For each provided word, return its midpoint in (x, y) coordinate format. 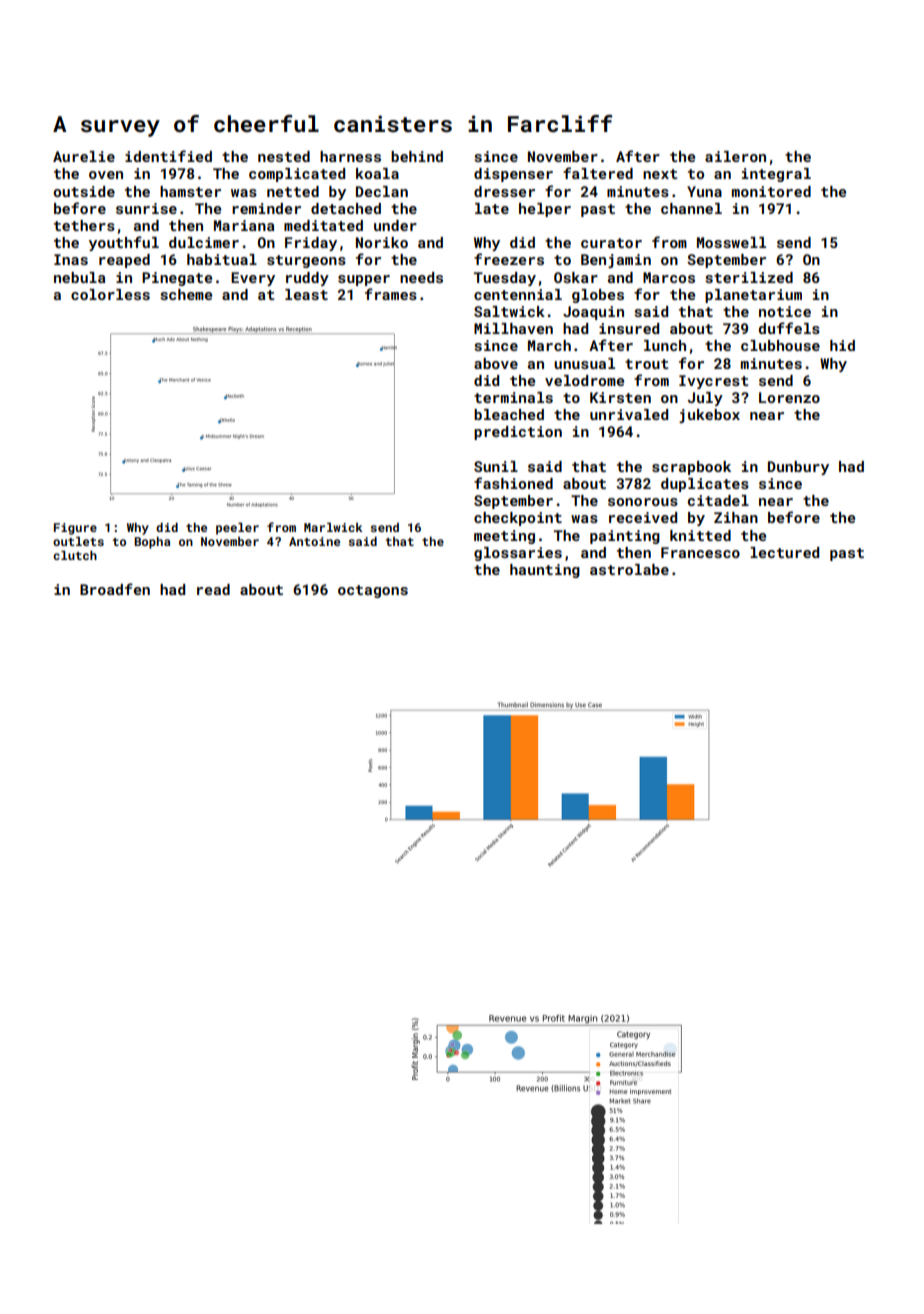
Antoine (314, 541)
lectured (784, 552)
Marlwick (333, 527)
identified (168, 156)
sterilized (749, 277)
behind (417, 156)
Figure (75, 529)
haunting (545, 571)
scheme (186, 294)
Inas (71, 259)
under (395, 225)
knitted (700, 535)
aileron (735, 156)
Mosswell (731, 242)
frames (391, 294)
